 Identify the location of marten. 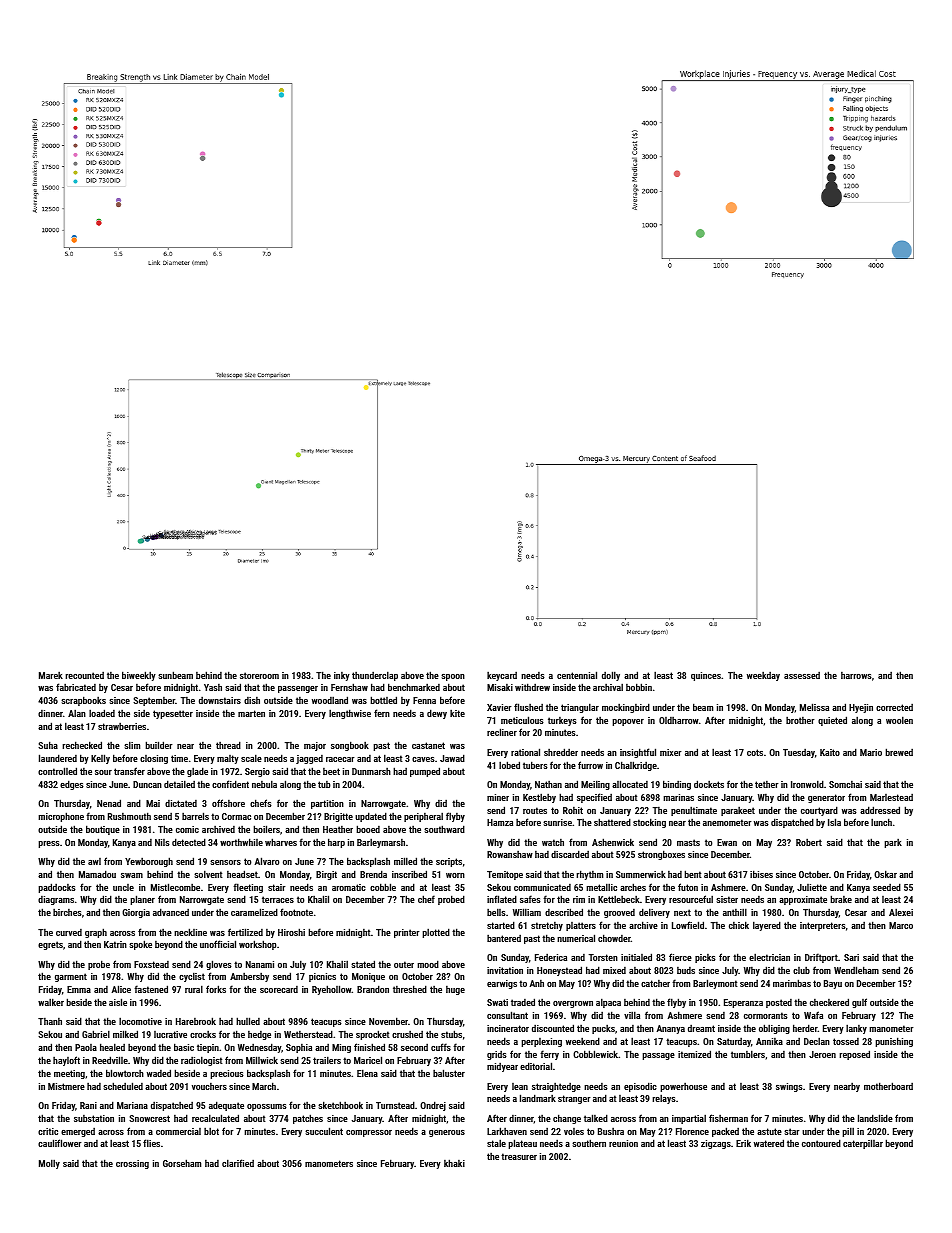
(251, 713).
